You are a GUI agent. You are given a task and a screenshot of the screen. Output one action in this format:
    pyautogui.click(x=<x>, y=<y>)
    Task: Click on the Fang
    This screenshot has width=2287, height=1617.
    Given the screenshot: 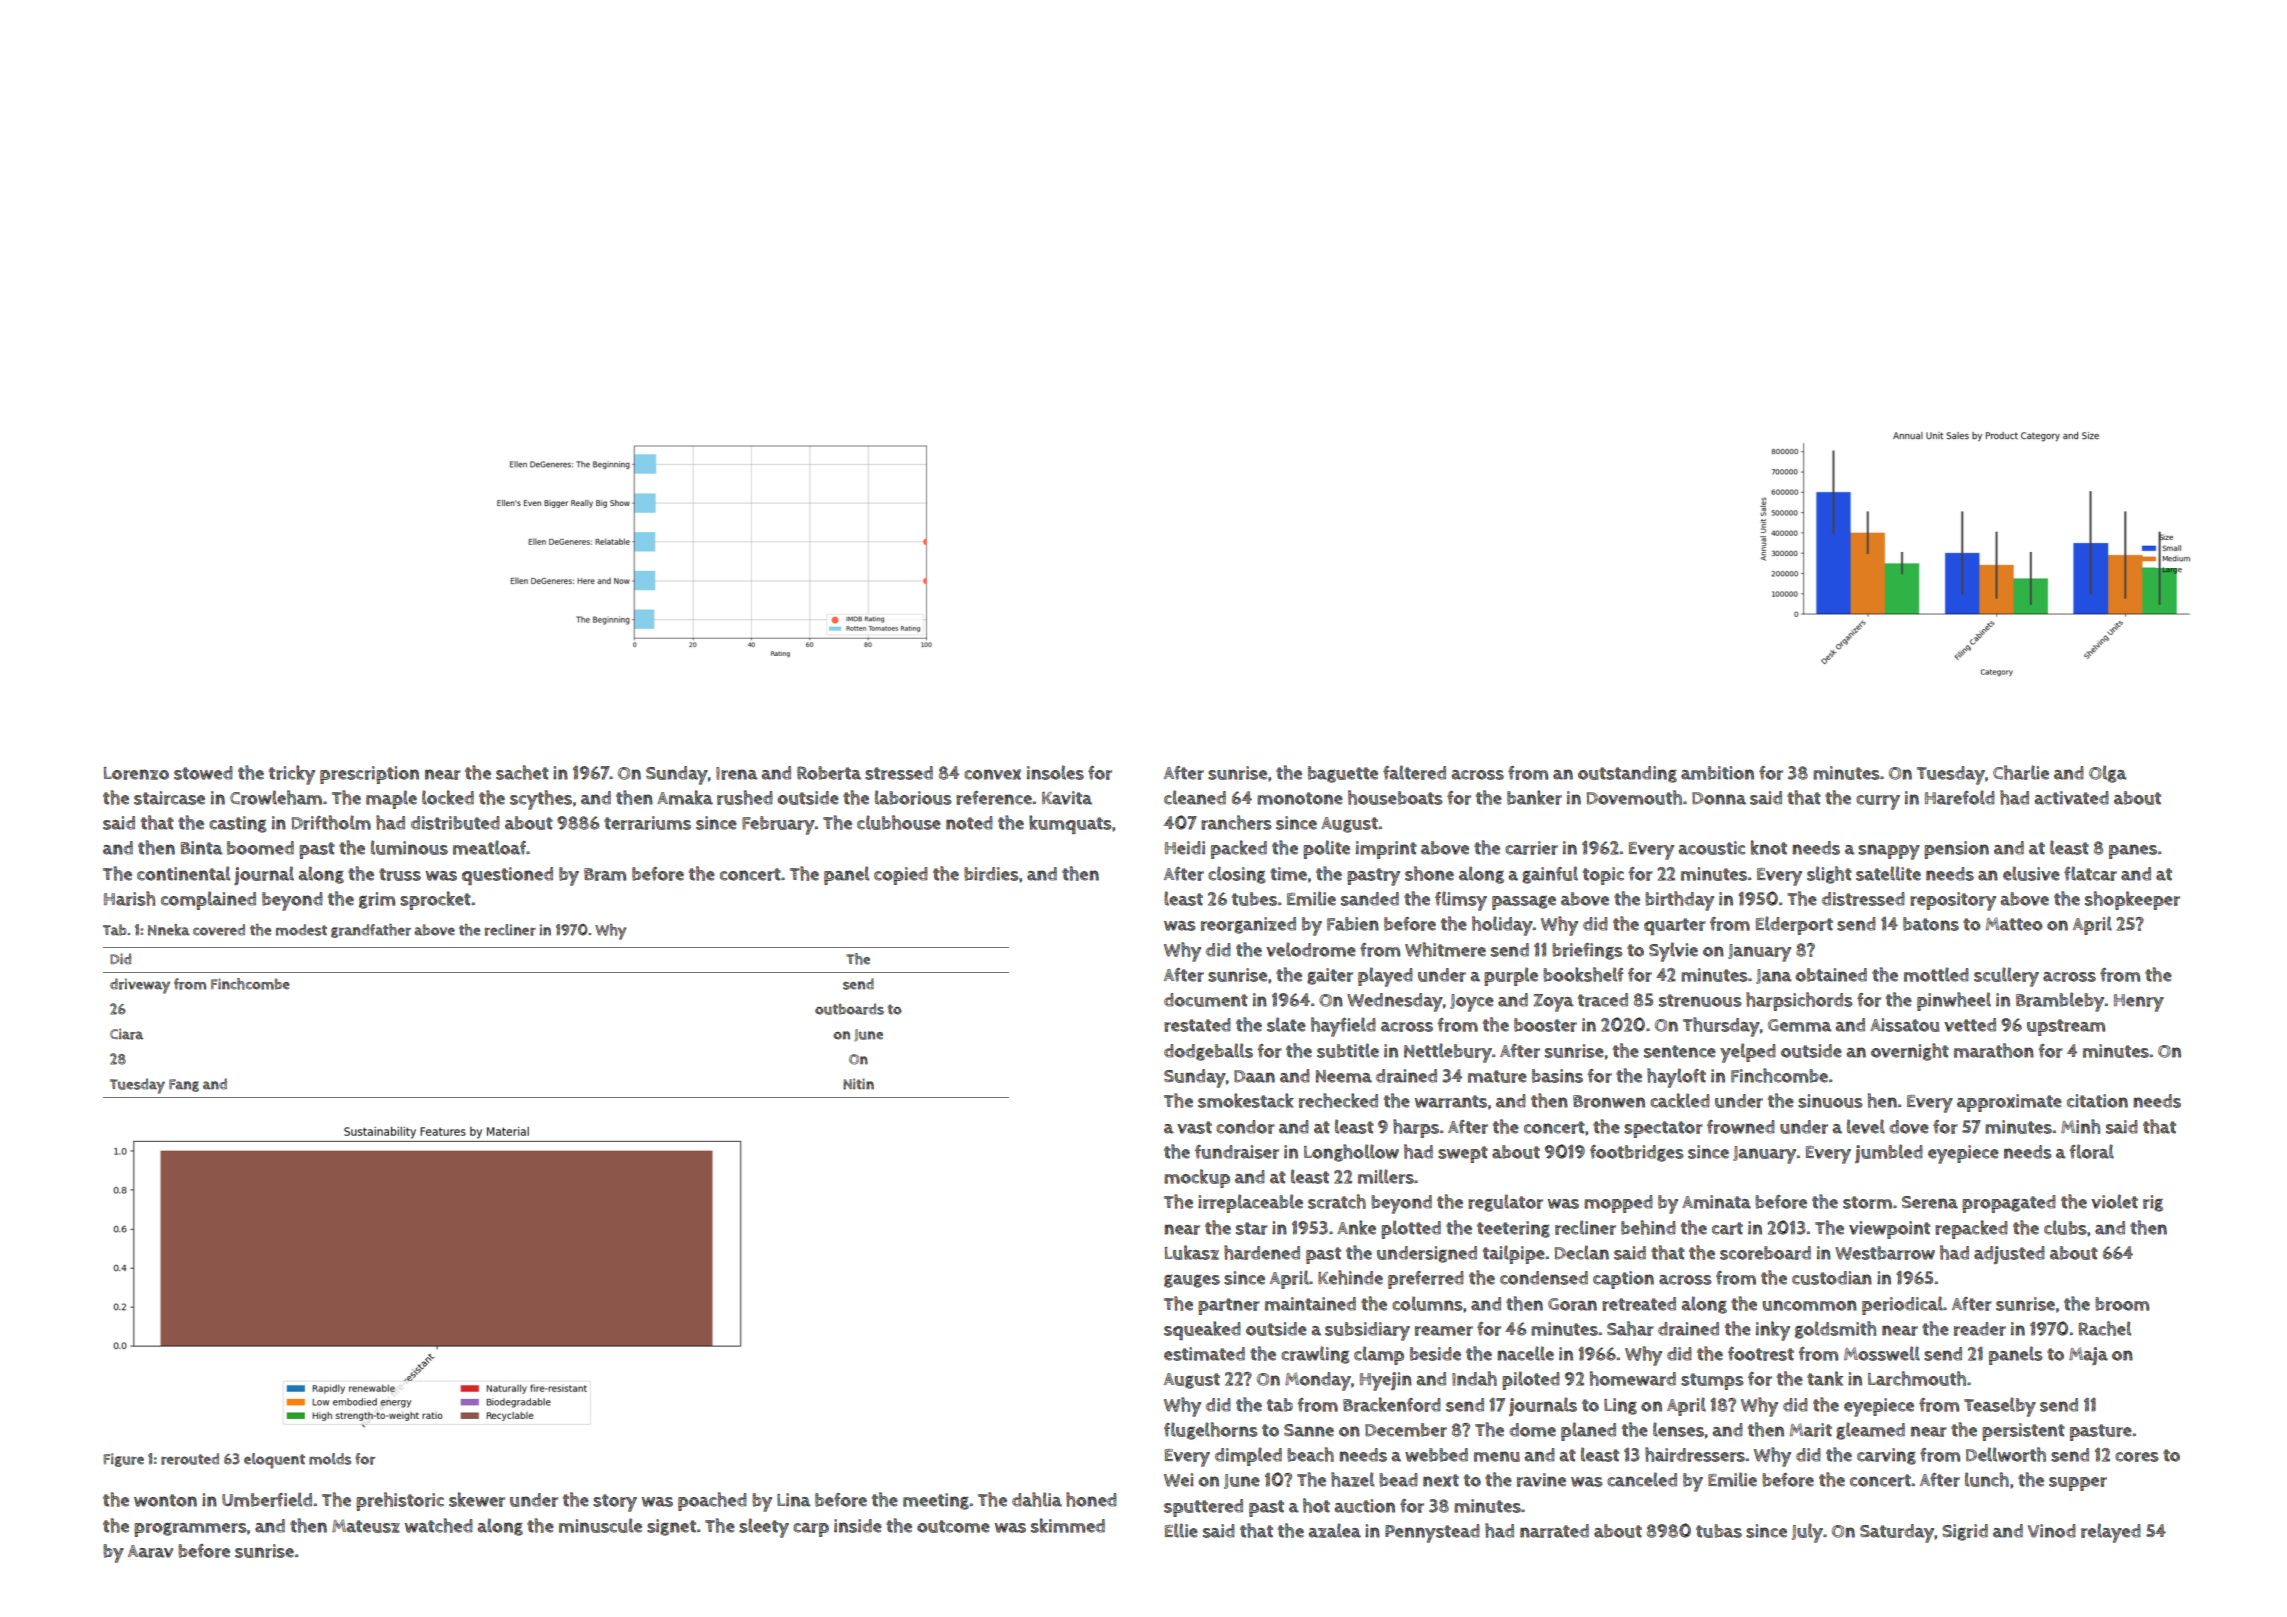 What is the action you would take?
    pyautogui.click(x=184, y=1085)
